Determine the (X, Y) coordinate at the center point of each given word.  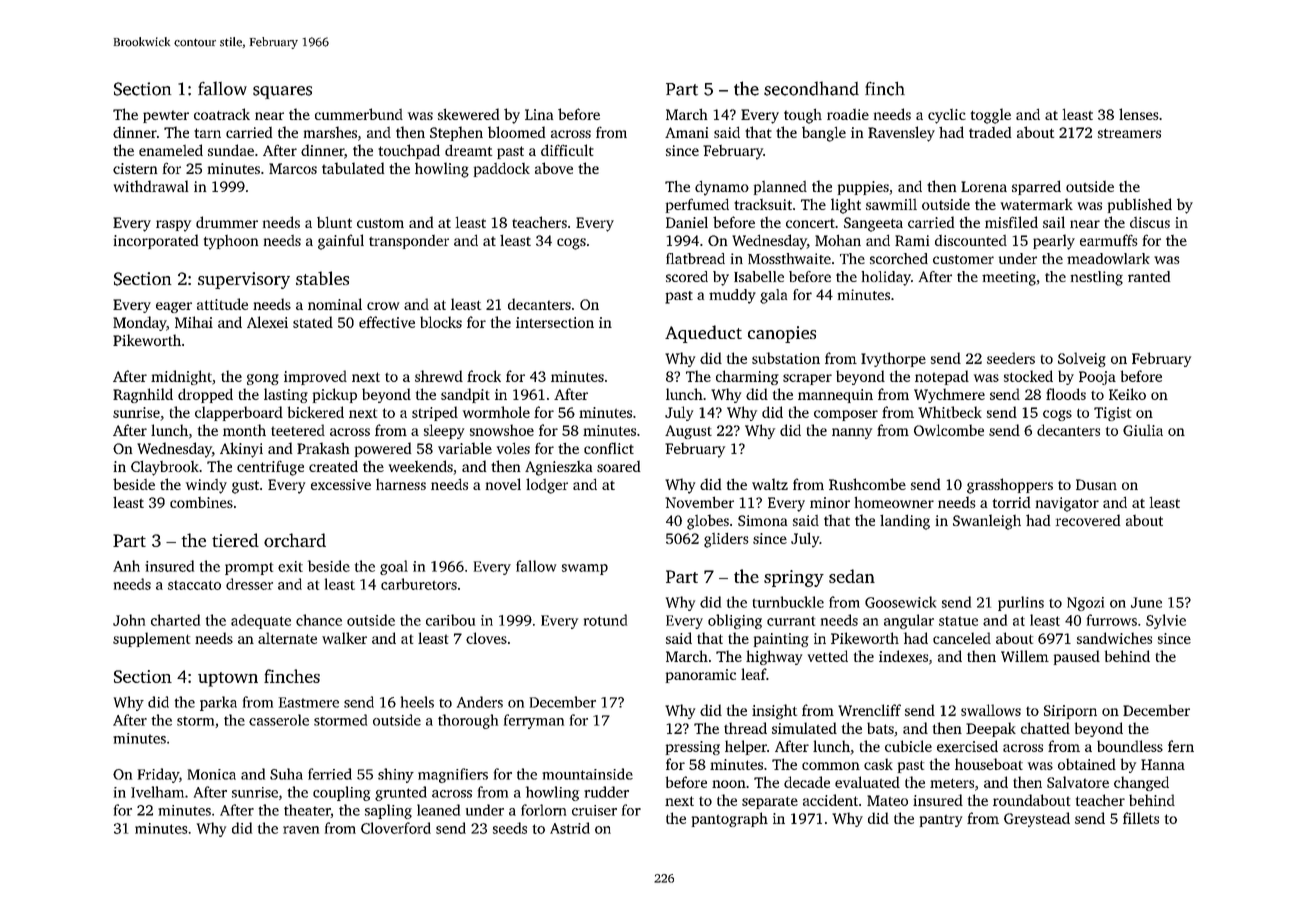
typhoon (231, 242)
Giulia (1143, 430)
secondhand (811, 88)
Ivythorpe (893, 359)
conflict (609, 448)
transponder (409, 242)
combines (201, 502)
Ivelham (157, 792)
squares (282, 92)
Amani (686, 132)
